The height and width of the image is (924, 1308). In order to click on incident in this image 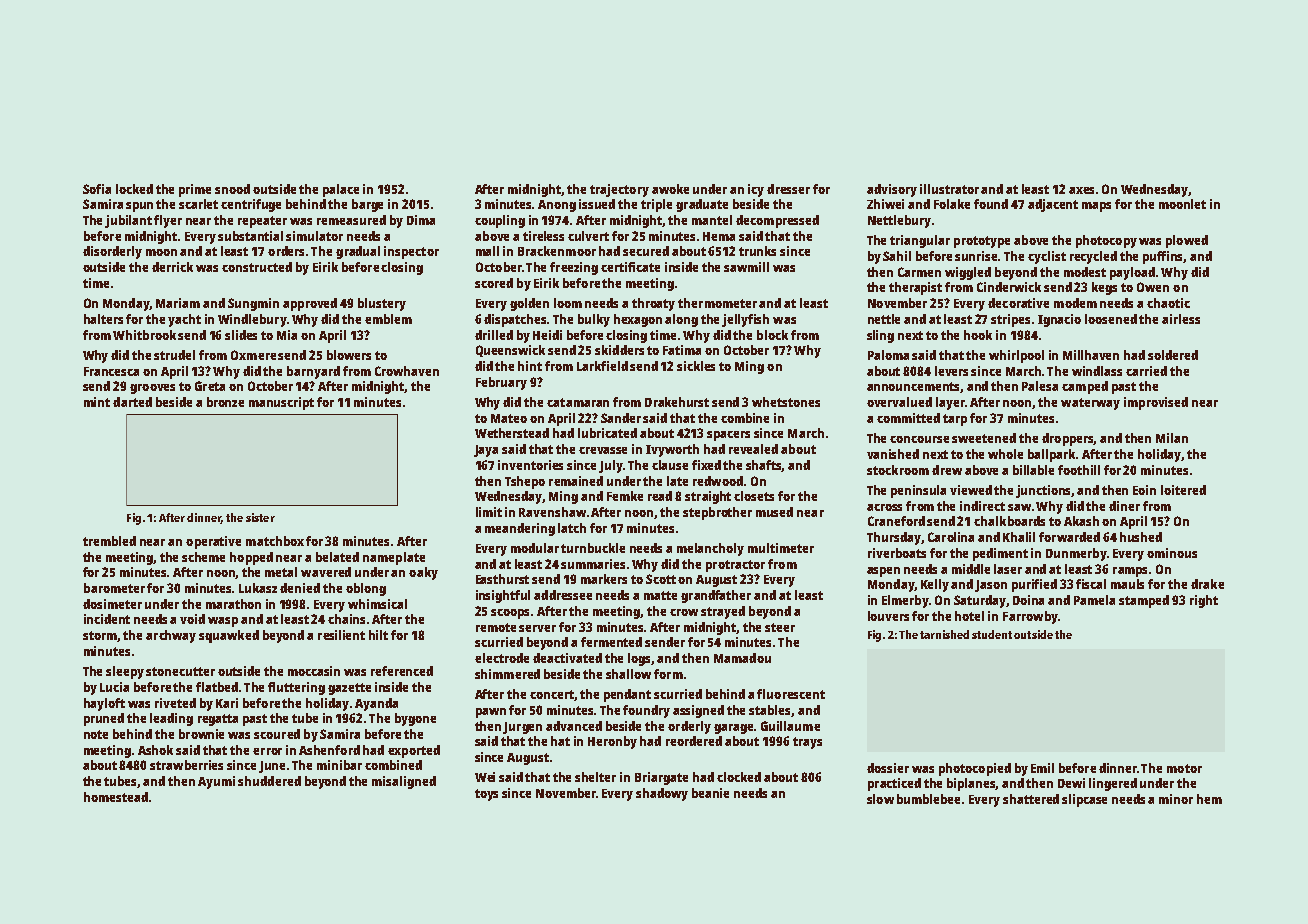, I will do `click(107, 619)`.
